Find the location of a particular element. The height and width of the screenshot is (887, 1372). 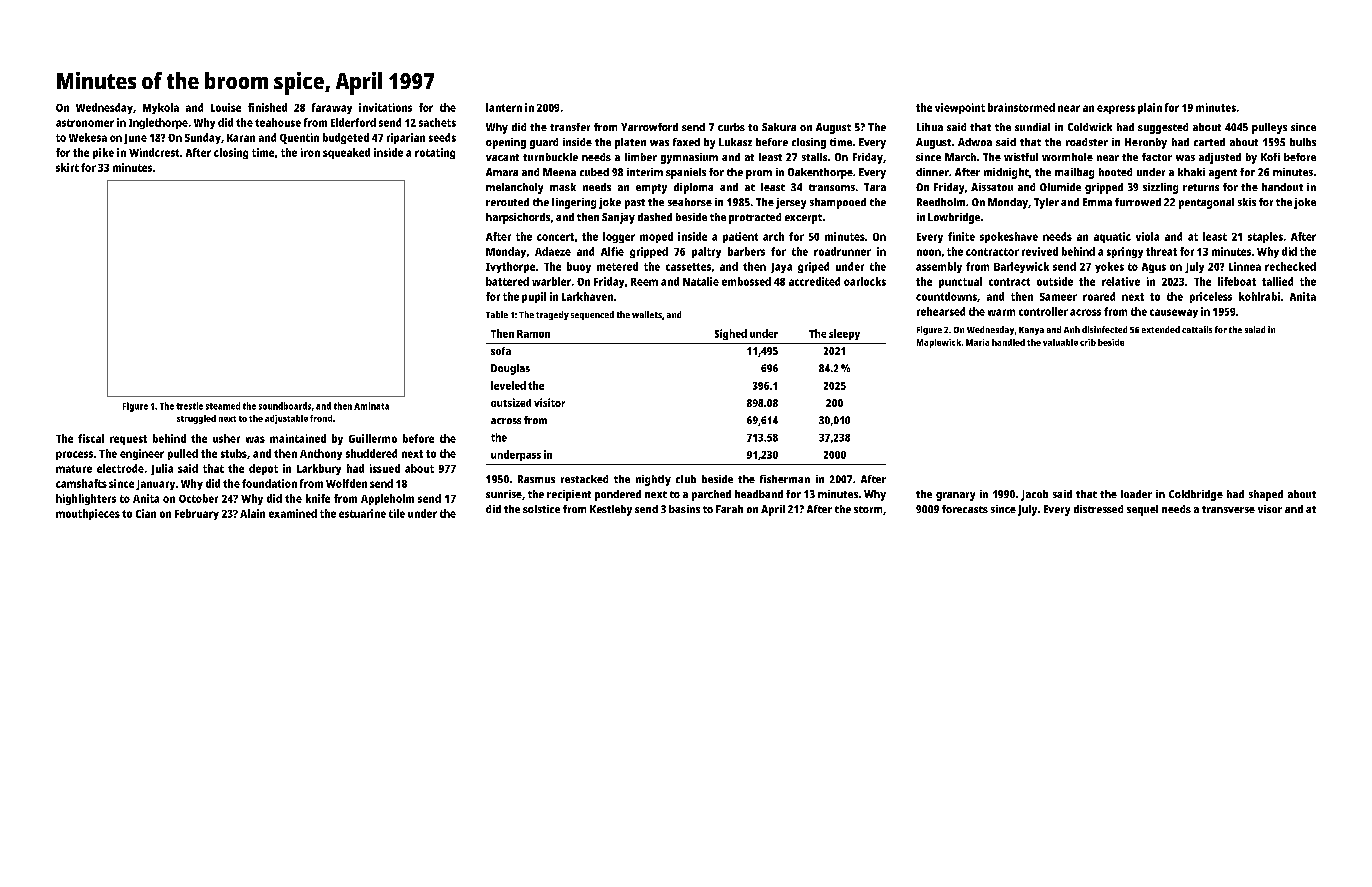

loader is located at coordinates (1136, 494).
